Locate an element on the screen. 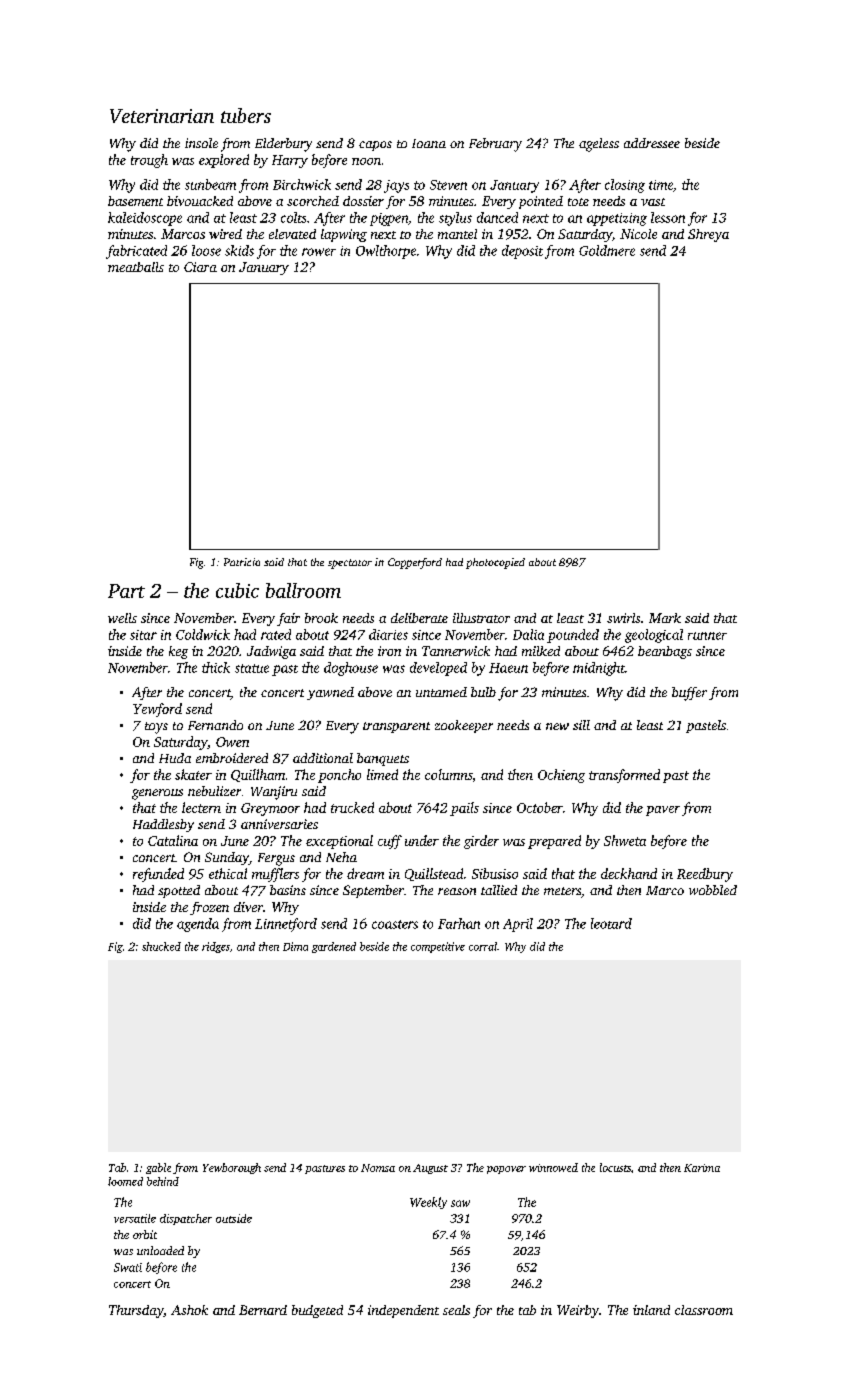  kaleidoscope is located at coordinates (145, 219).
